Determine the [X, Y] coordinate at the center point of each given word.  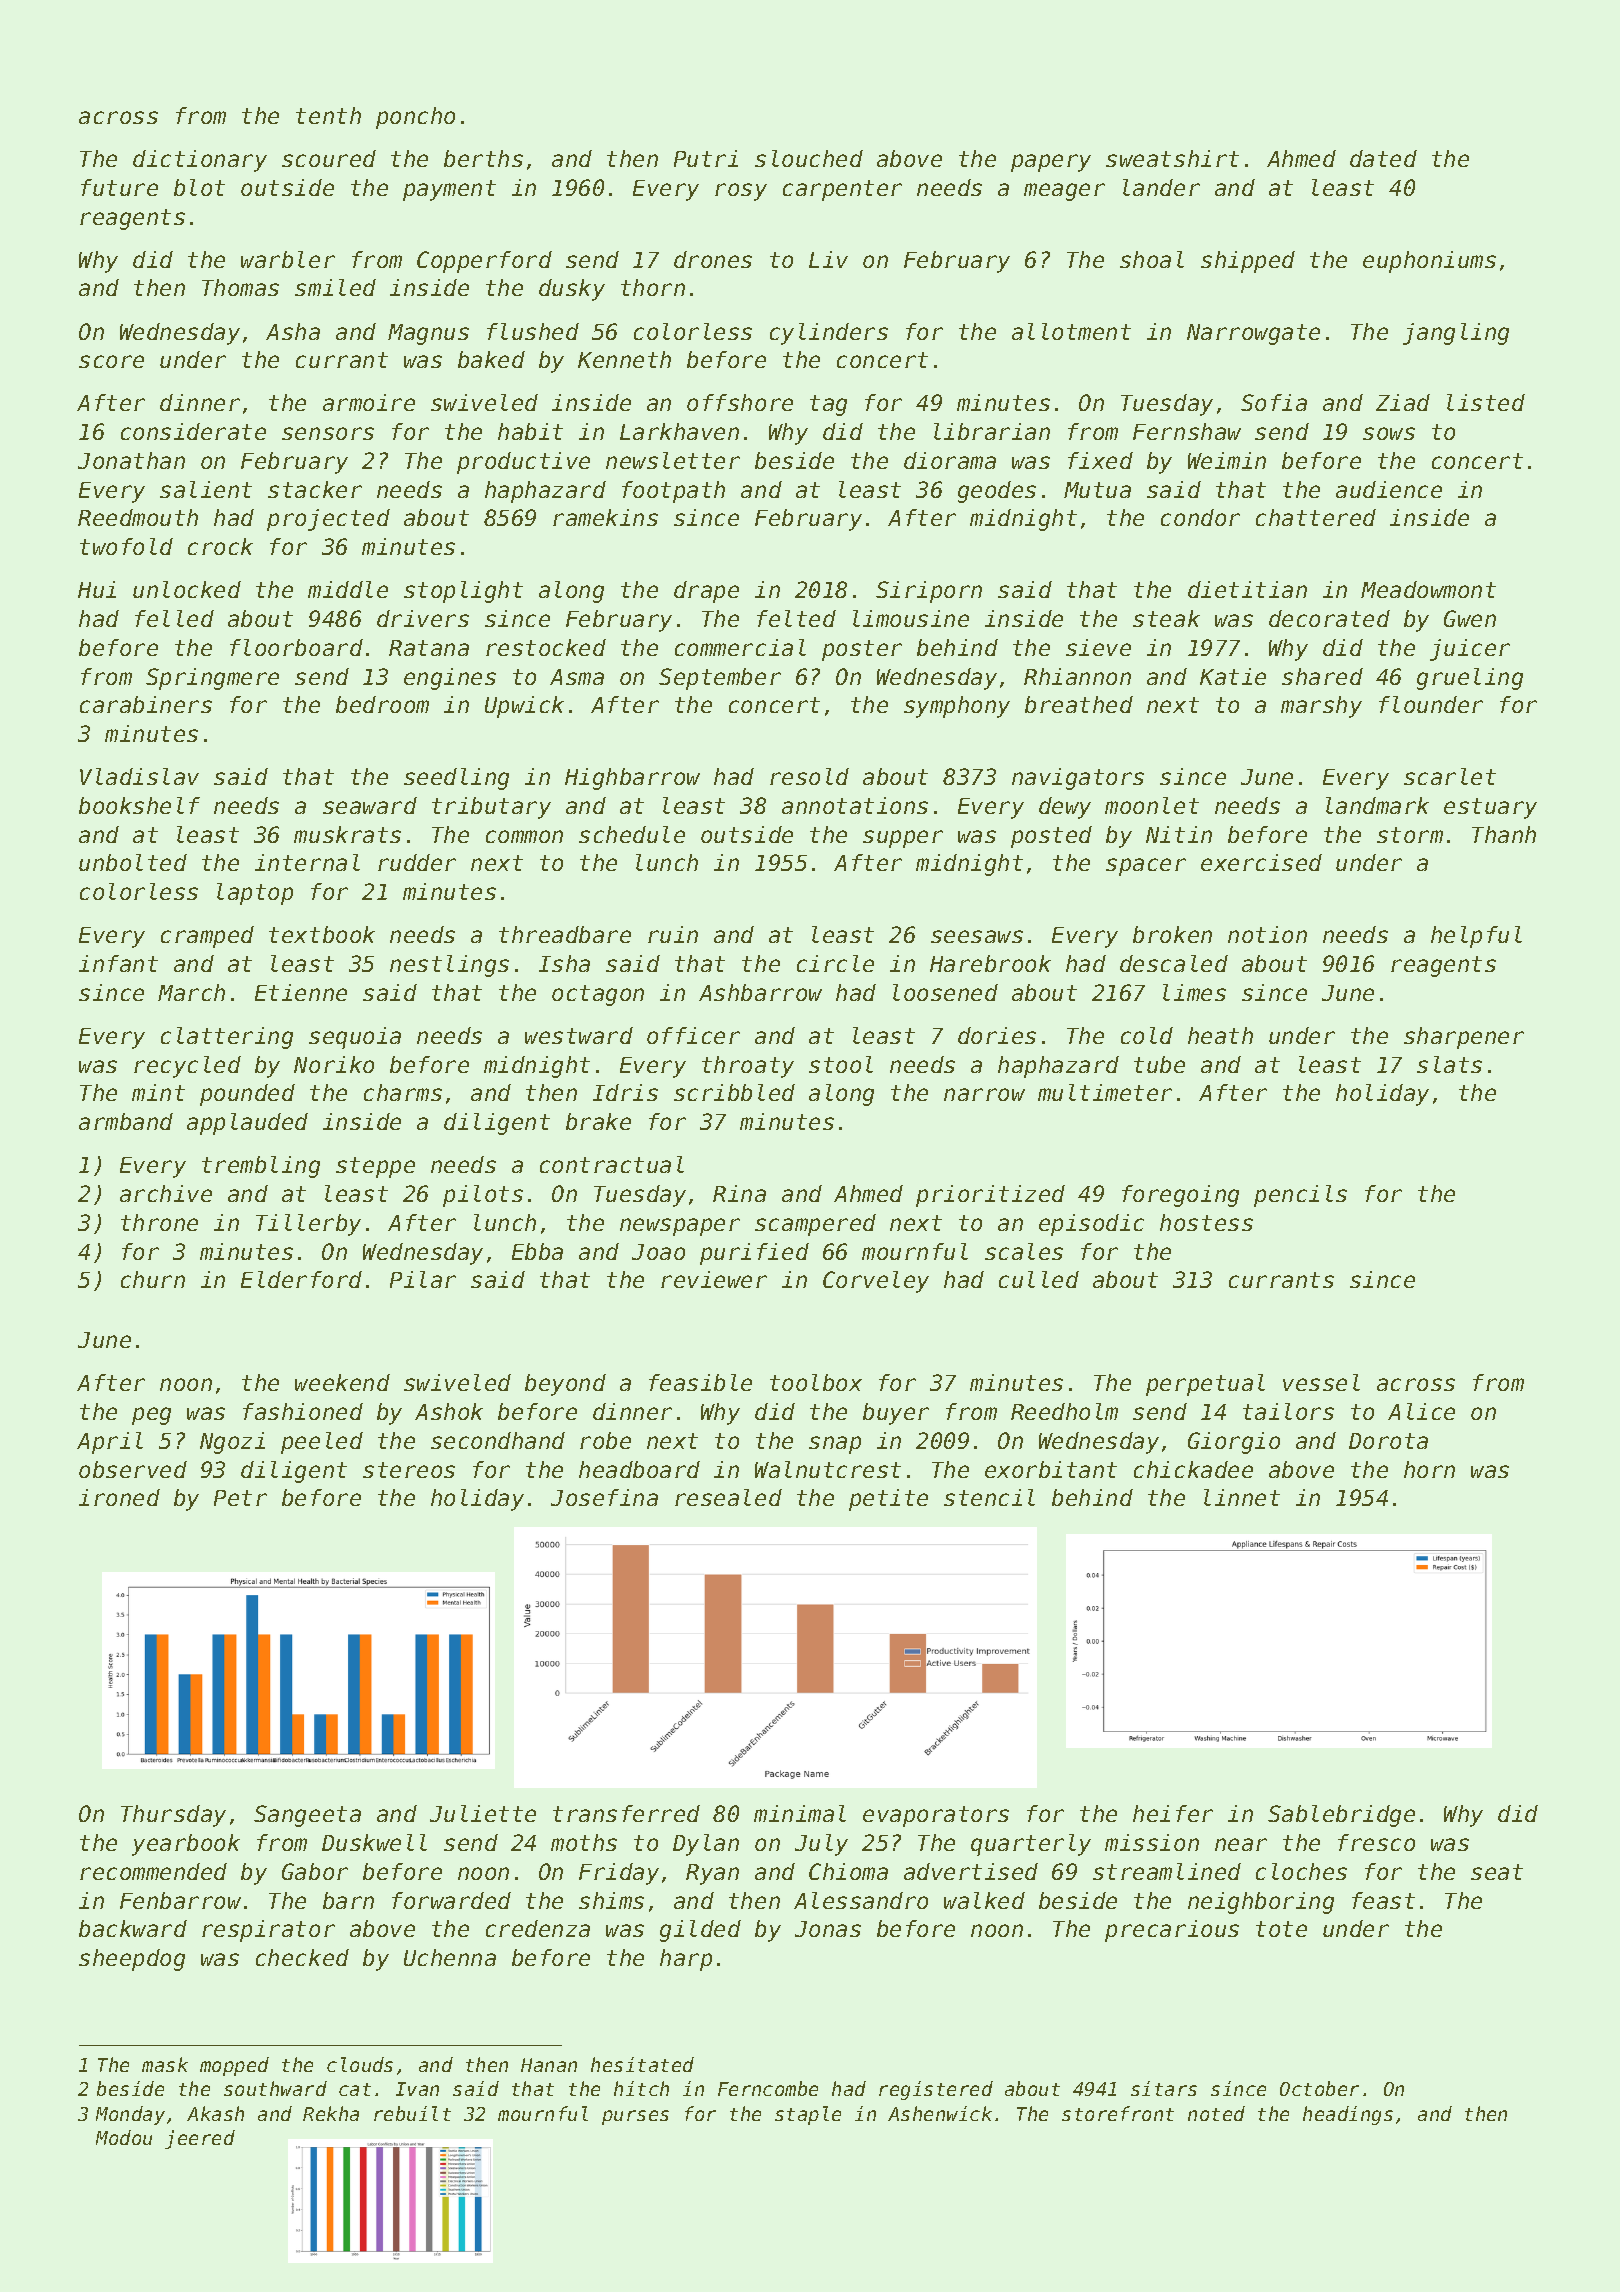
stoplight [463, 592]
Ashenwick [940, 2113]
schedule [632, 834]
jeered [200, 2139]
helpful [1476, 937]
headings [1348, 2115]
